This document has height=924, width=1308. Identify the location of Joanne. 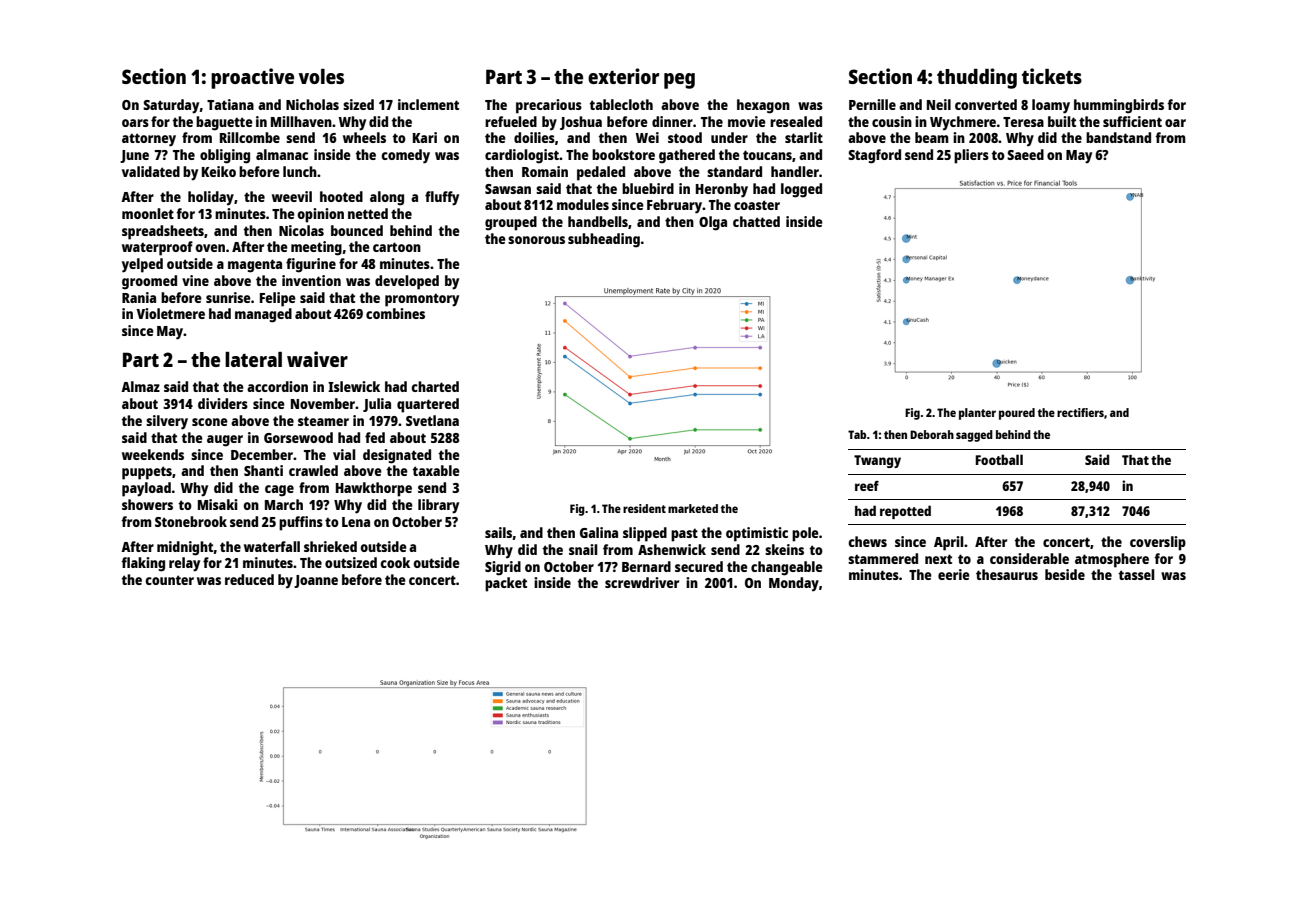
(316, 581).
